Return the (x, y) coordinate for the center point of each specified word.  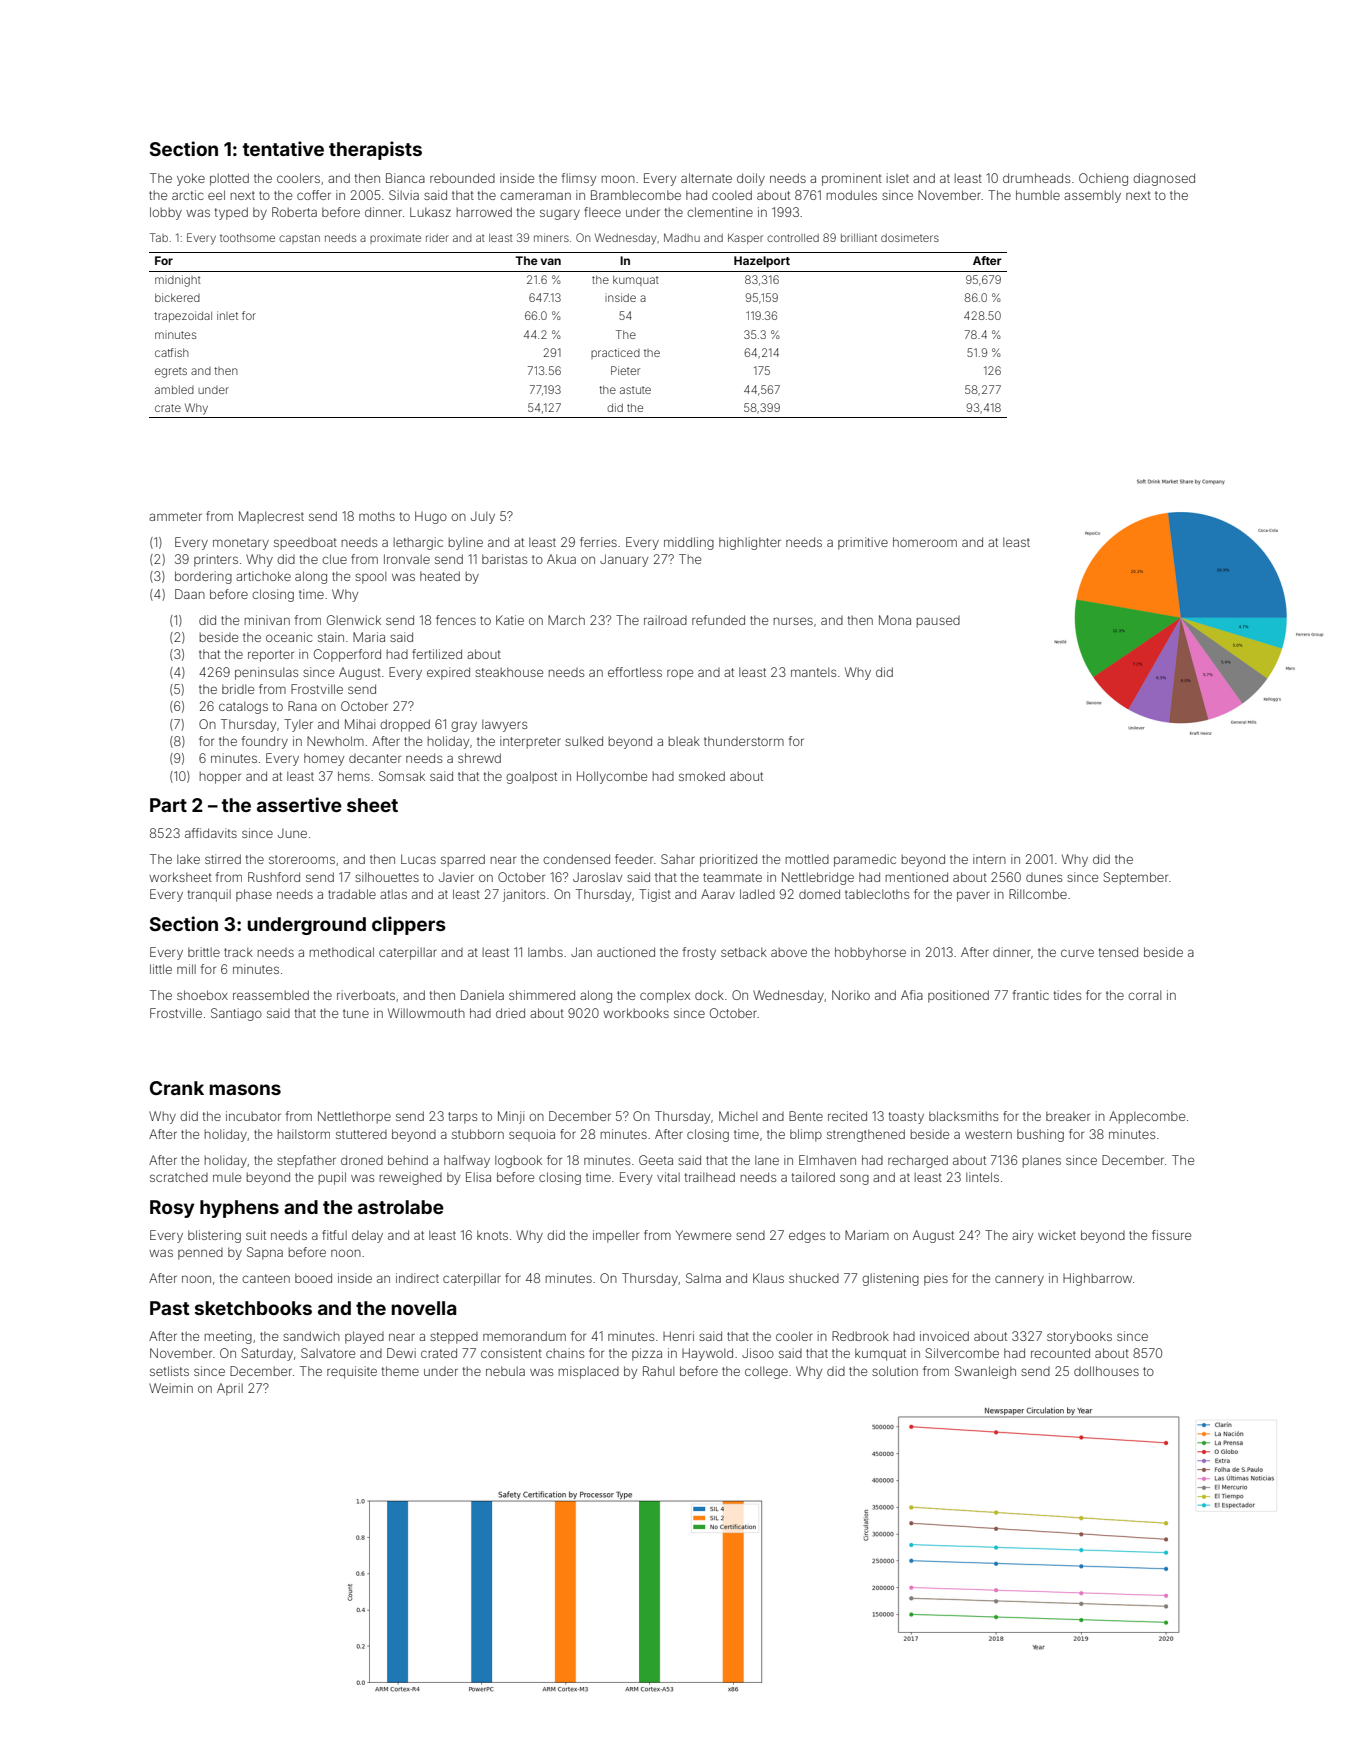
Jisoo (758, 1353)
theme (400, 1371)
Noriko (851, 995)
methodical (342, 952)
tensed (1118, 952)
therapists (375, 150)
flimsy (579, 179)
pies (936, 1279)
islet (898, 178)
